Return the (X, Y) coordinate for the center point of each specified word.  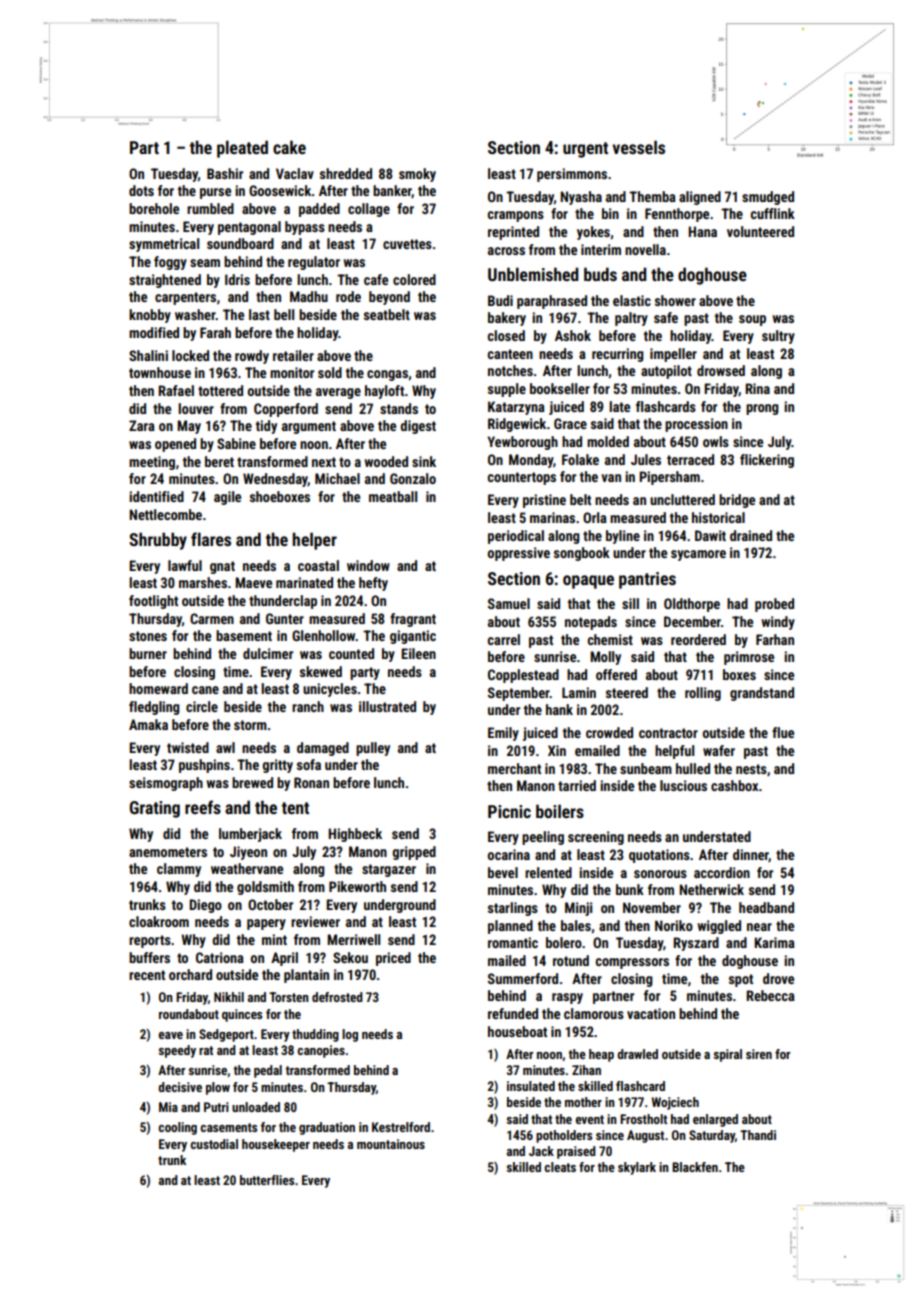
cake (289, 147)
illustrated (387, 706)
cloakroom (159, 921)
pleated (242, 149)
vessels (638, 147)
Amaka (148, 724)
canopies (321, 1051)
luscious (683, 785)
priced (393, 959)
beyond (389, 298)
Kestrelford (401, 1127)
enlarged (715, 1120)
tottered (220, 390)
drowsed (721, 370)
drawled (637, 1054)
